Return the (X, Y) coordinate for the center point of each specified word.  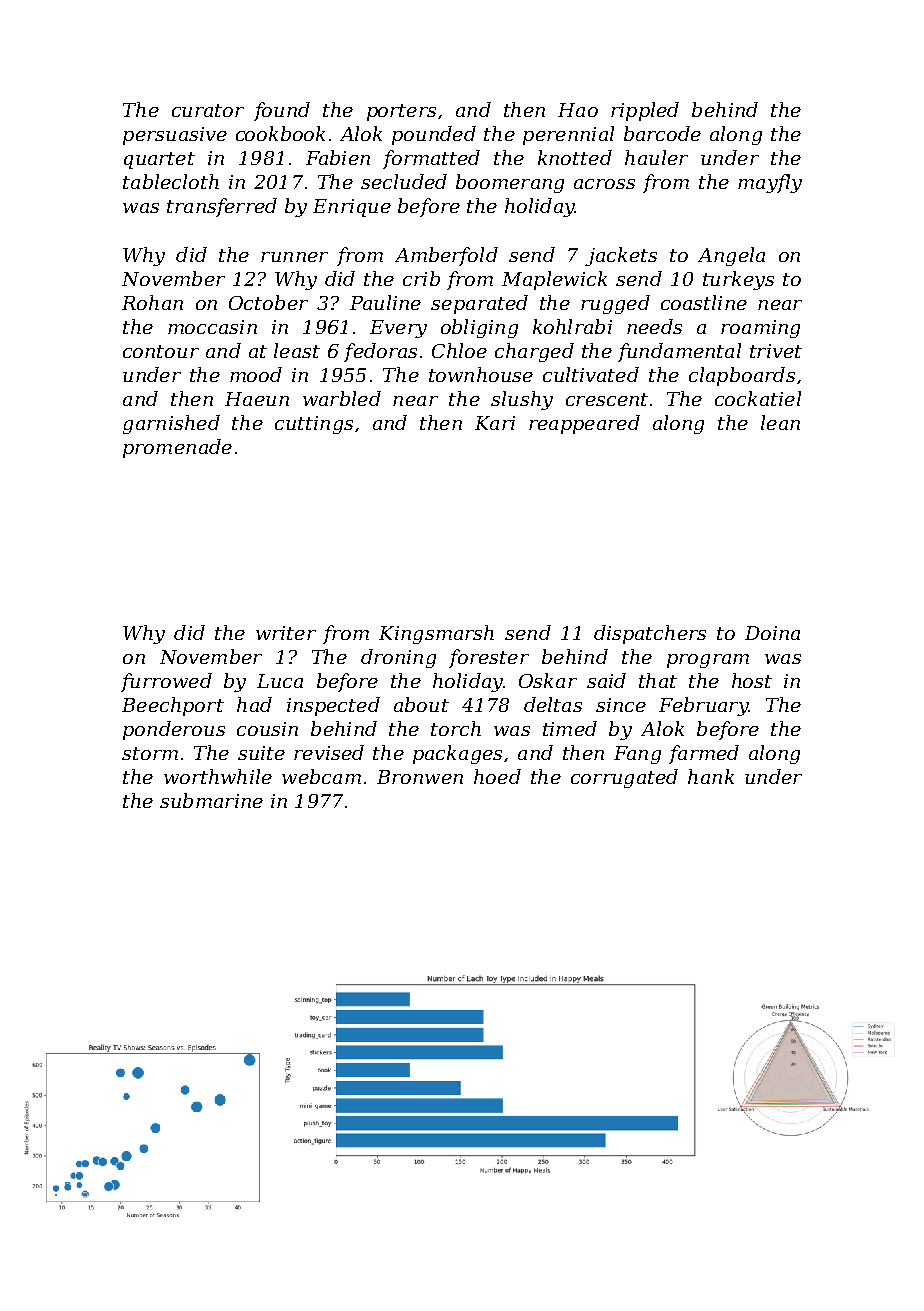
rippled (645, 111)
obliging (479, 328)
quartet (159, 160)
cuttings (314, 425)
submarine (211, 800)
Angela (731, 256)
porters (401, 112)
